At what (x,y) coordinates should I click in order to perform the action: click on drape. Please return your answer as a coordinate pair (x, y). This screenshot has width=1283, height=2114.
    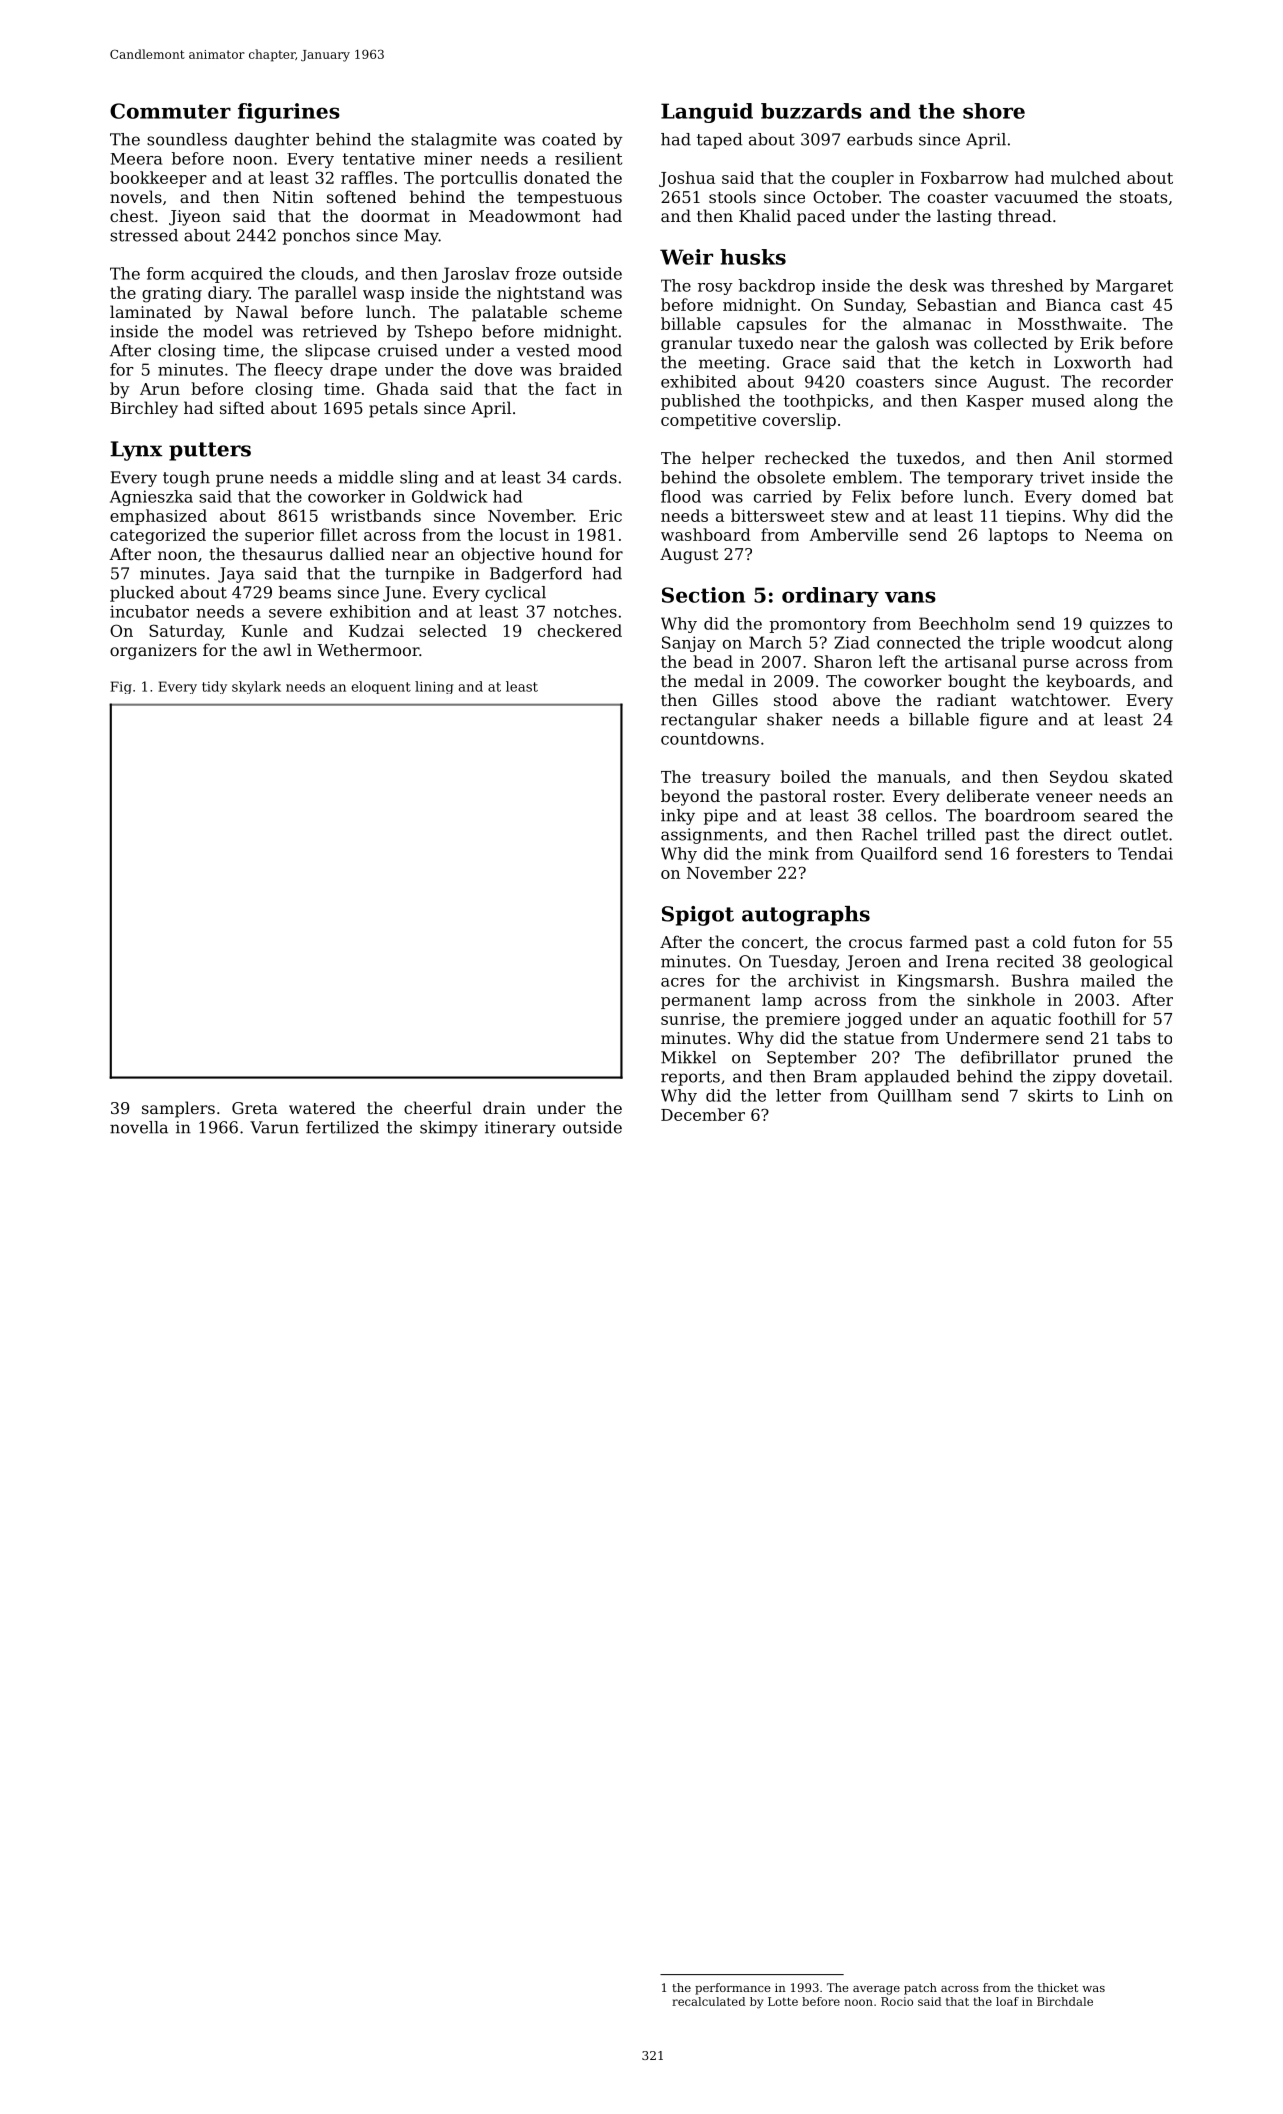
    Looking at the image, I should click on (353, 371).
